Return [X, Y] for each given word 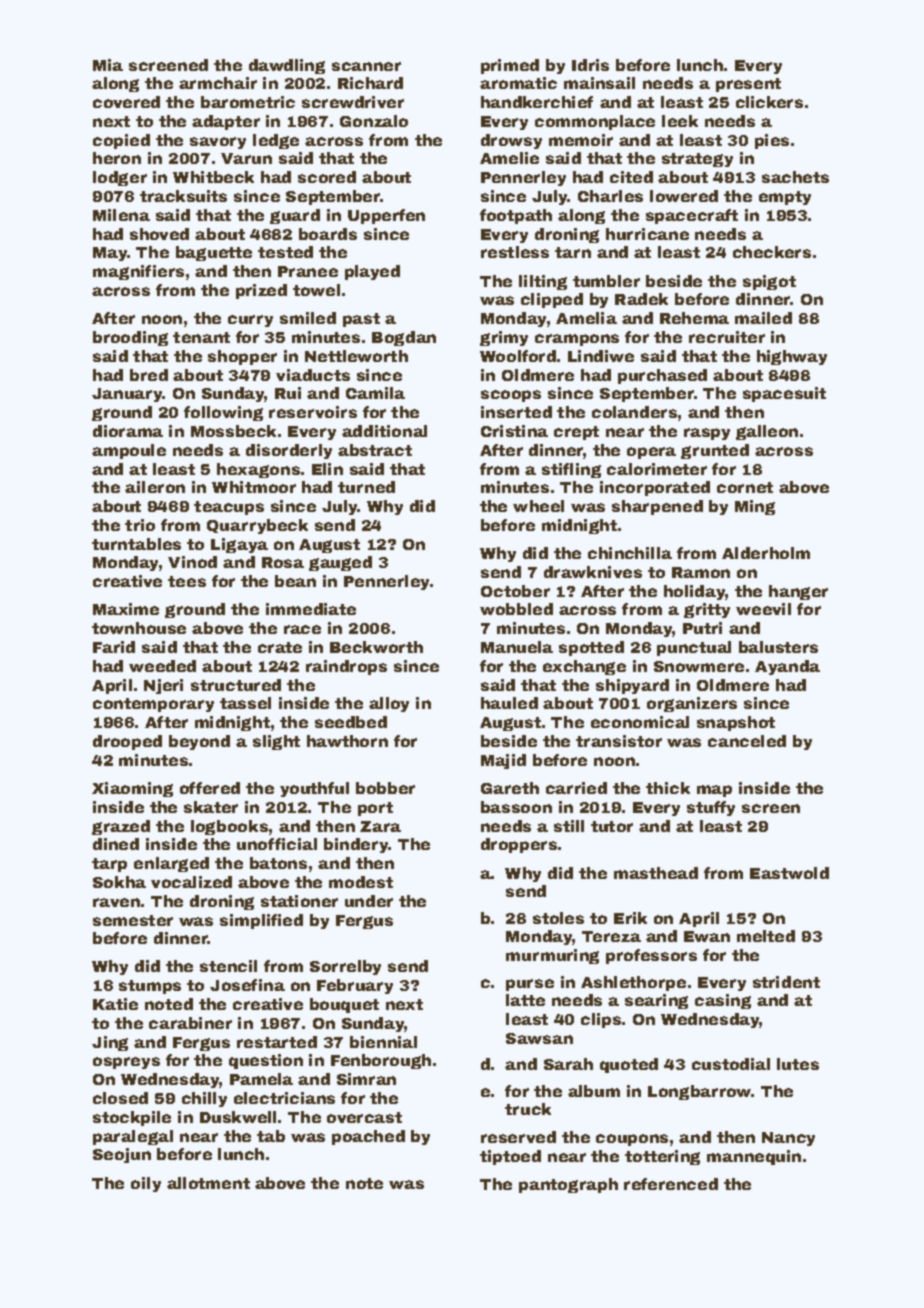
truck [528, 1109]
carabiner [190, 1023]
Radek [641, 299]
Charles [610, 196]
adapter [226, 122]
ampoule [129, 451]
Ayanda [787, 667]
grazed [121, 827]
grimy [504, 338]
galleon [767, 432]
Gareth [510, 788]
